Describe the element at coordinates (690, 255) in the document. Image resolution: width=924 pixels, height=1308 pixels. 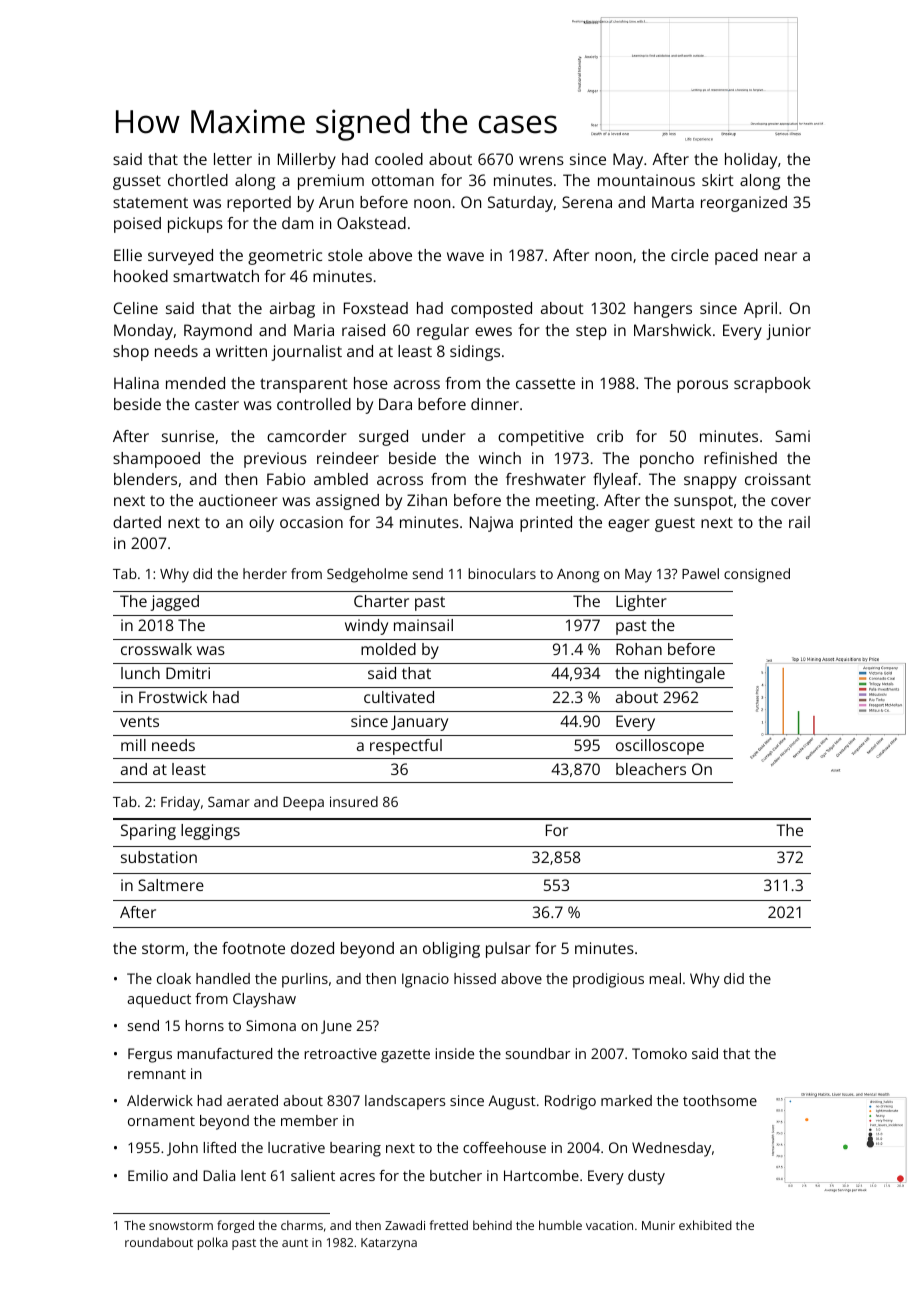
I see `circle` at that location.
